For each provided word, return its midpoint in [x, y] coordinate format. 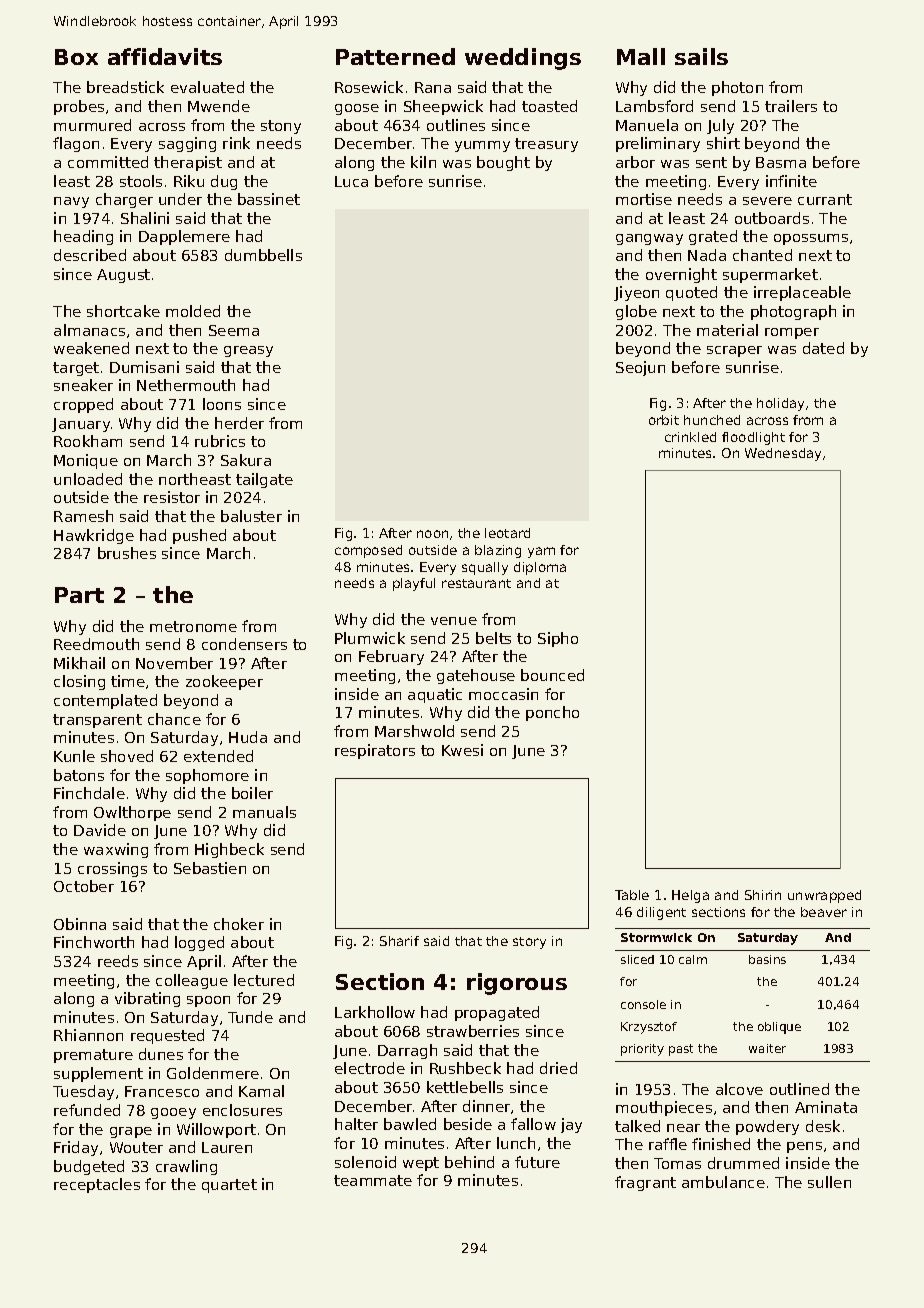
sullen [829, 1182]
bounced [552, 675]
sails [701, 56]
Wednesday [783, 454]
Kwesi [462, 750]
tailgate [264, 480]
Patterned [395, 56]
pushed [199, 536]
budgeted [89, 1167]
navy [71, 202]
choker [239, 924]
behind [469, 1162]
